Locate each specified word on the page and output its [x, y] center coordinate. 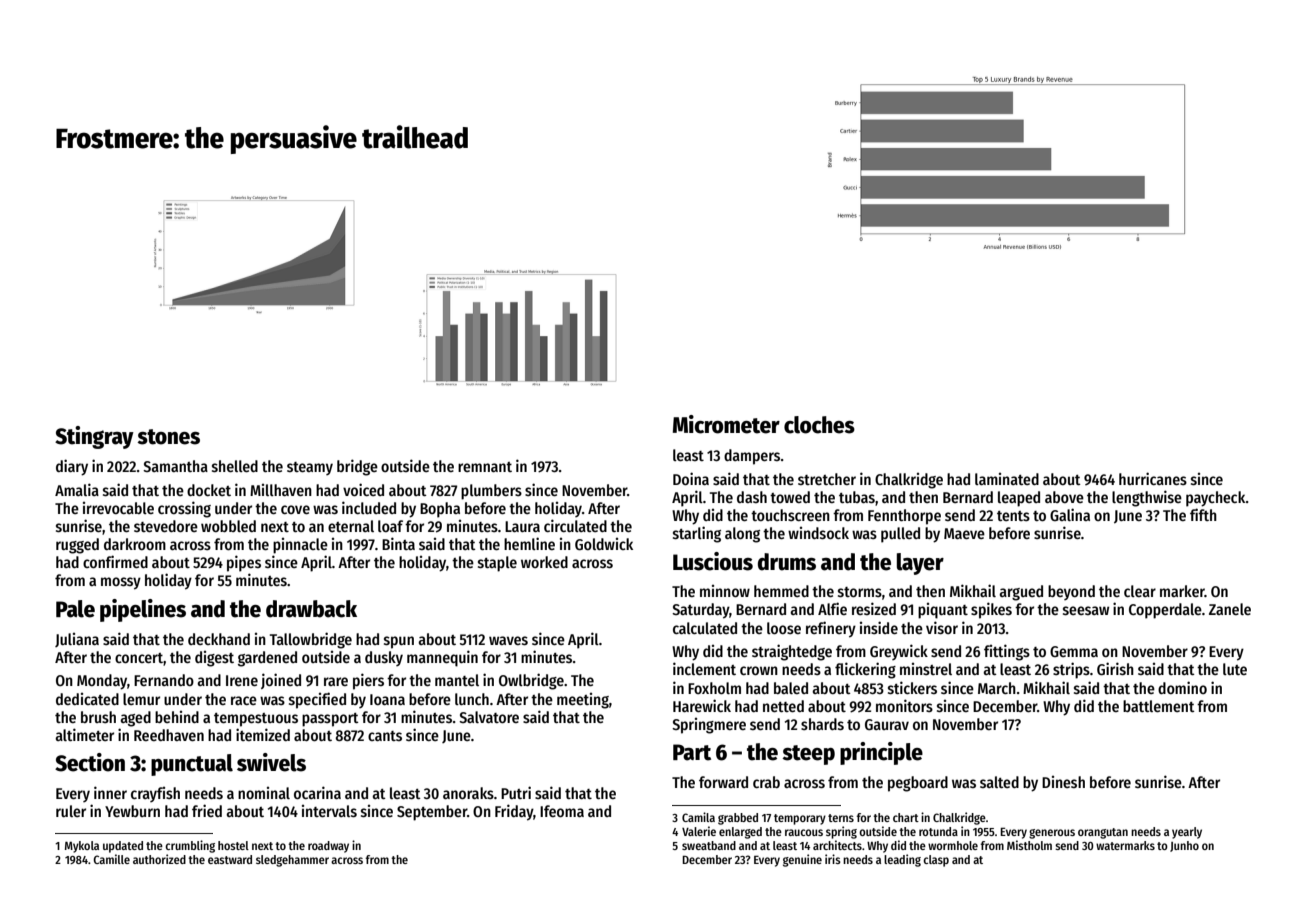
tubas [857, 497]
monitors [904, 705]
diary [72, 467]
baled [791, 688]
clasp [936, 861]
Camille [111, 859]
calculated [705, 628]
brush [98, 717]
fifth [1203, 514]
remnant [485, 467]
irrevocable [118, 508]
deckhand [219, 639]
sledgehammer [292, 861]
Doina [691, 478]
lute [1235, 669]
